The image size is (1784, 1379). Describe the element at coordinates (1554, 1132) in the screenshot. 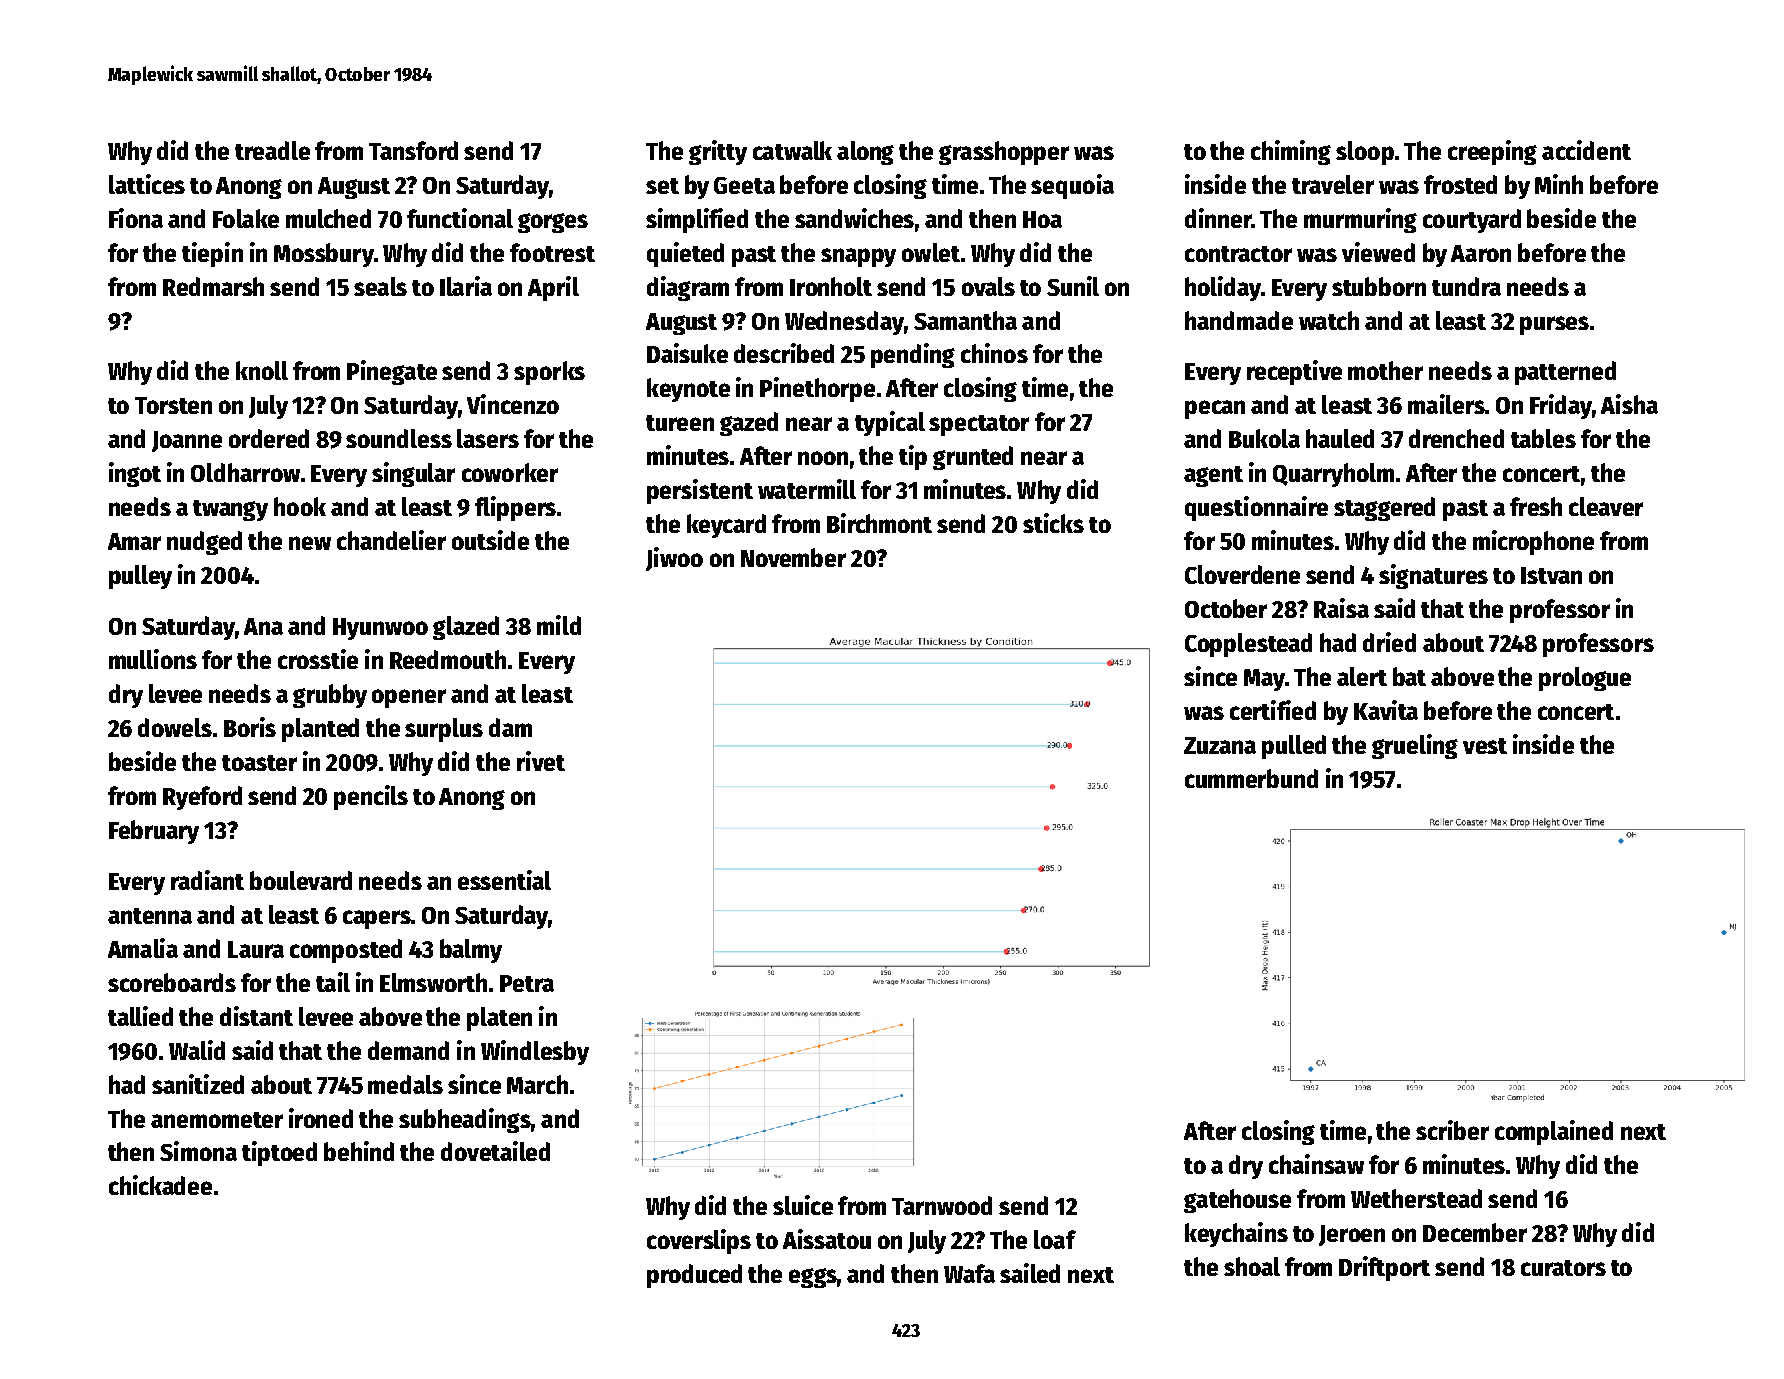

I see `complained` at that location.
